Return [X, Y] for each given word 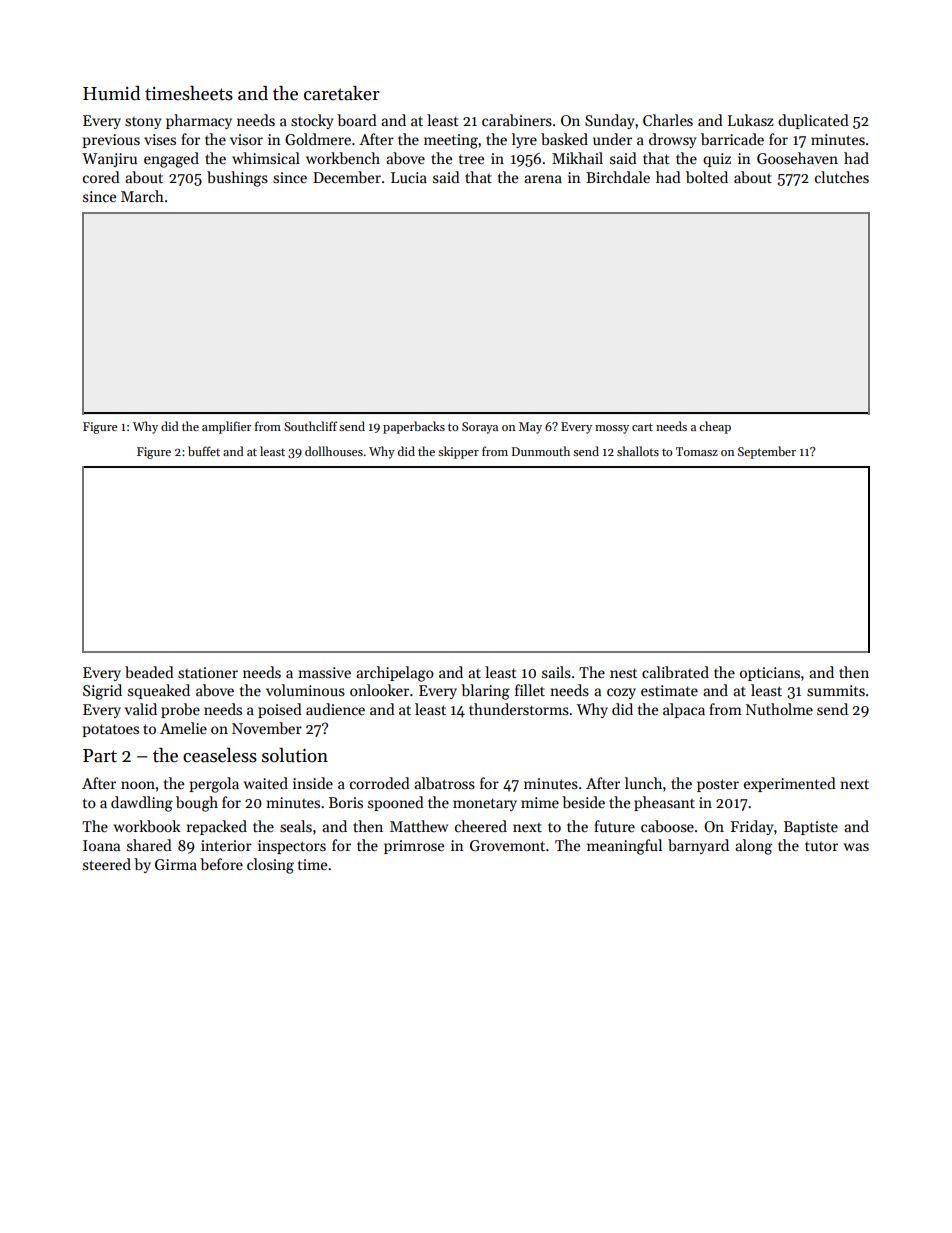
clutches [842, 177]
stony [143, 123]
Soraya [480, 428]
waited [265, 783]
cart [642, 427]
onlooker [379, 690]
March [142, 196]
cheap [715, 427]
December [347, 177]
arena [543, 179]
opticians [770, 674]
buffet [204, 451]
